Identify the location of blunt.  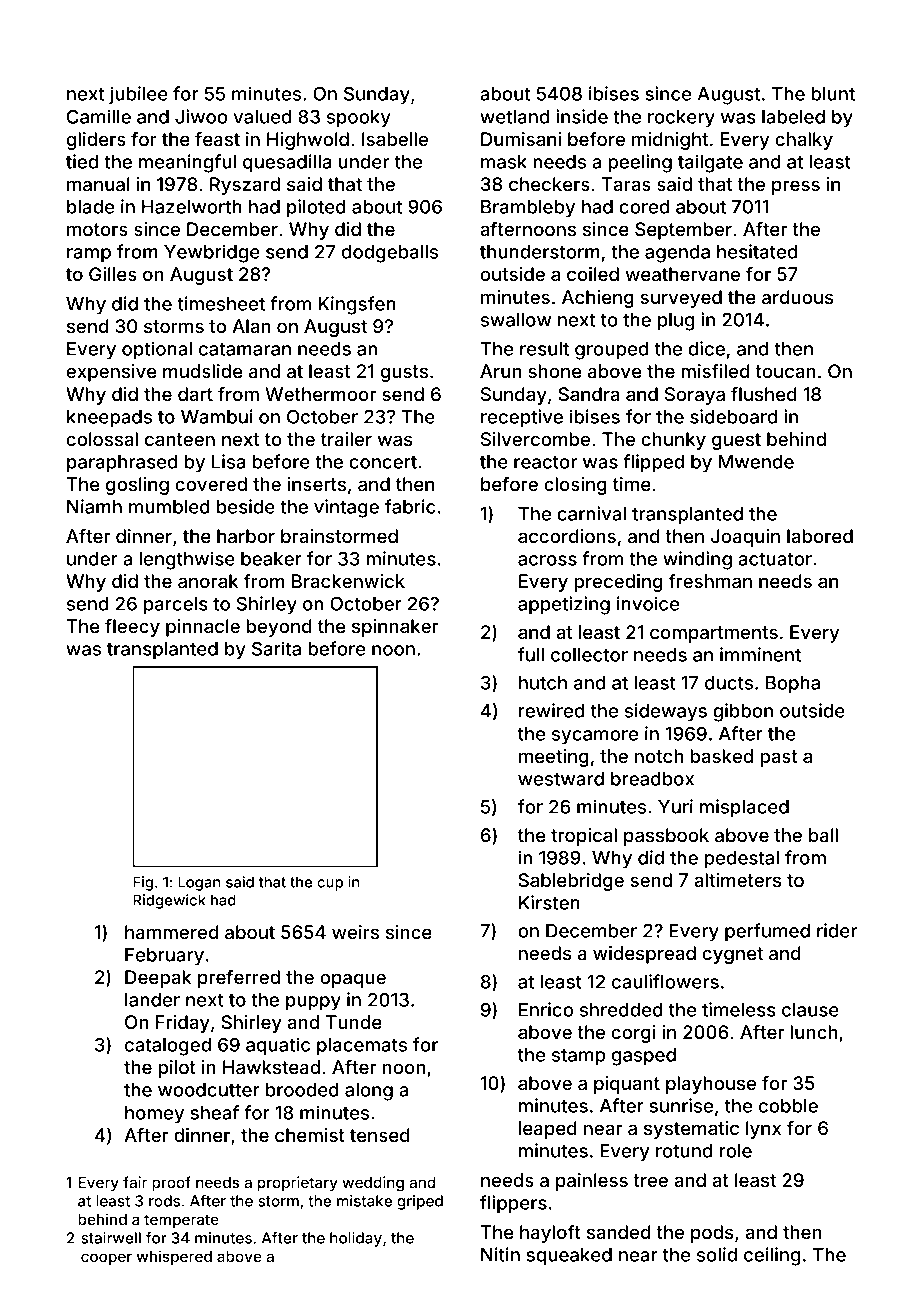
(833, 94).
